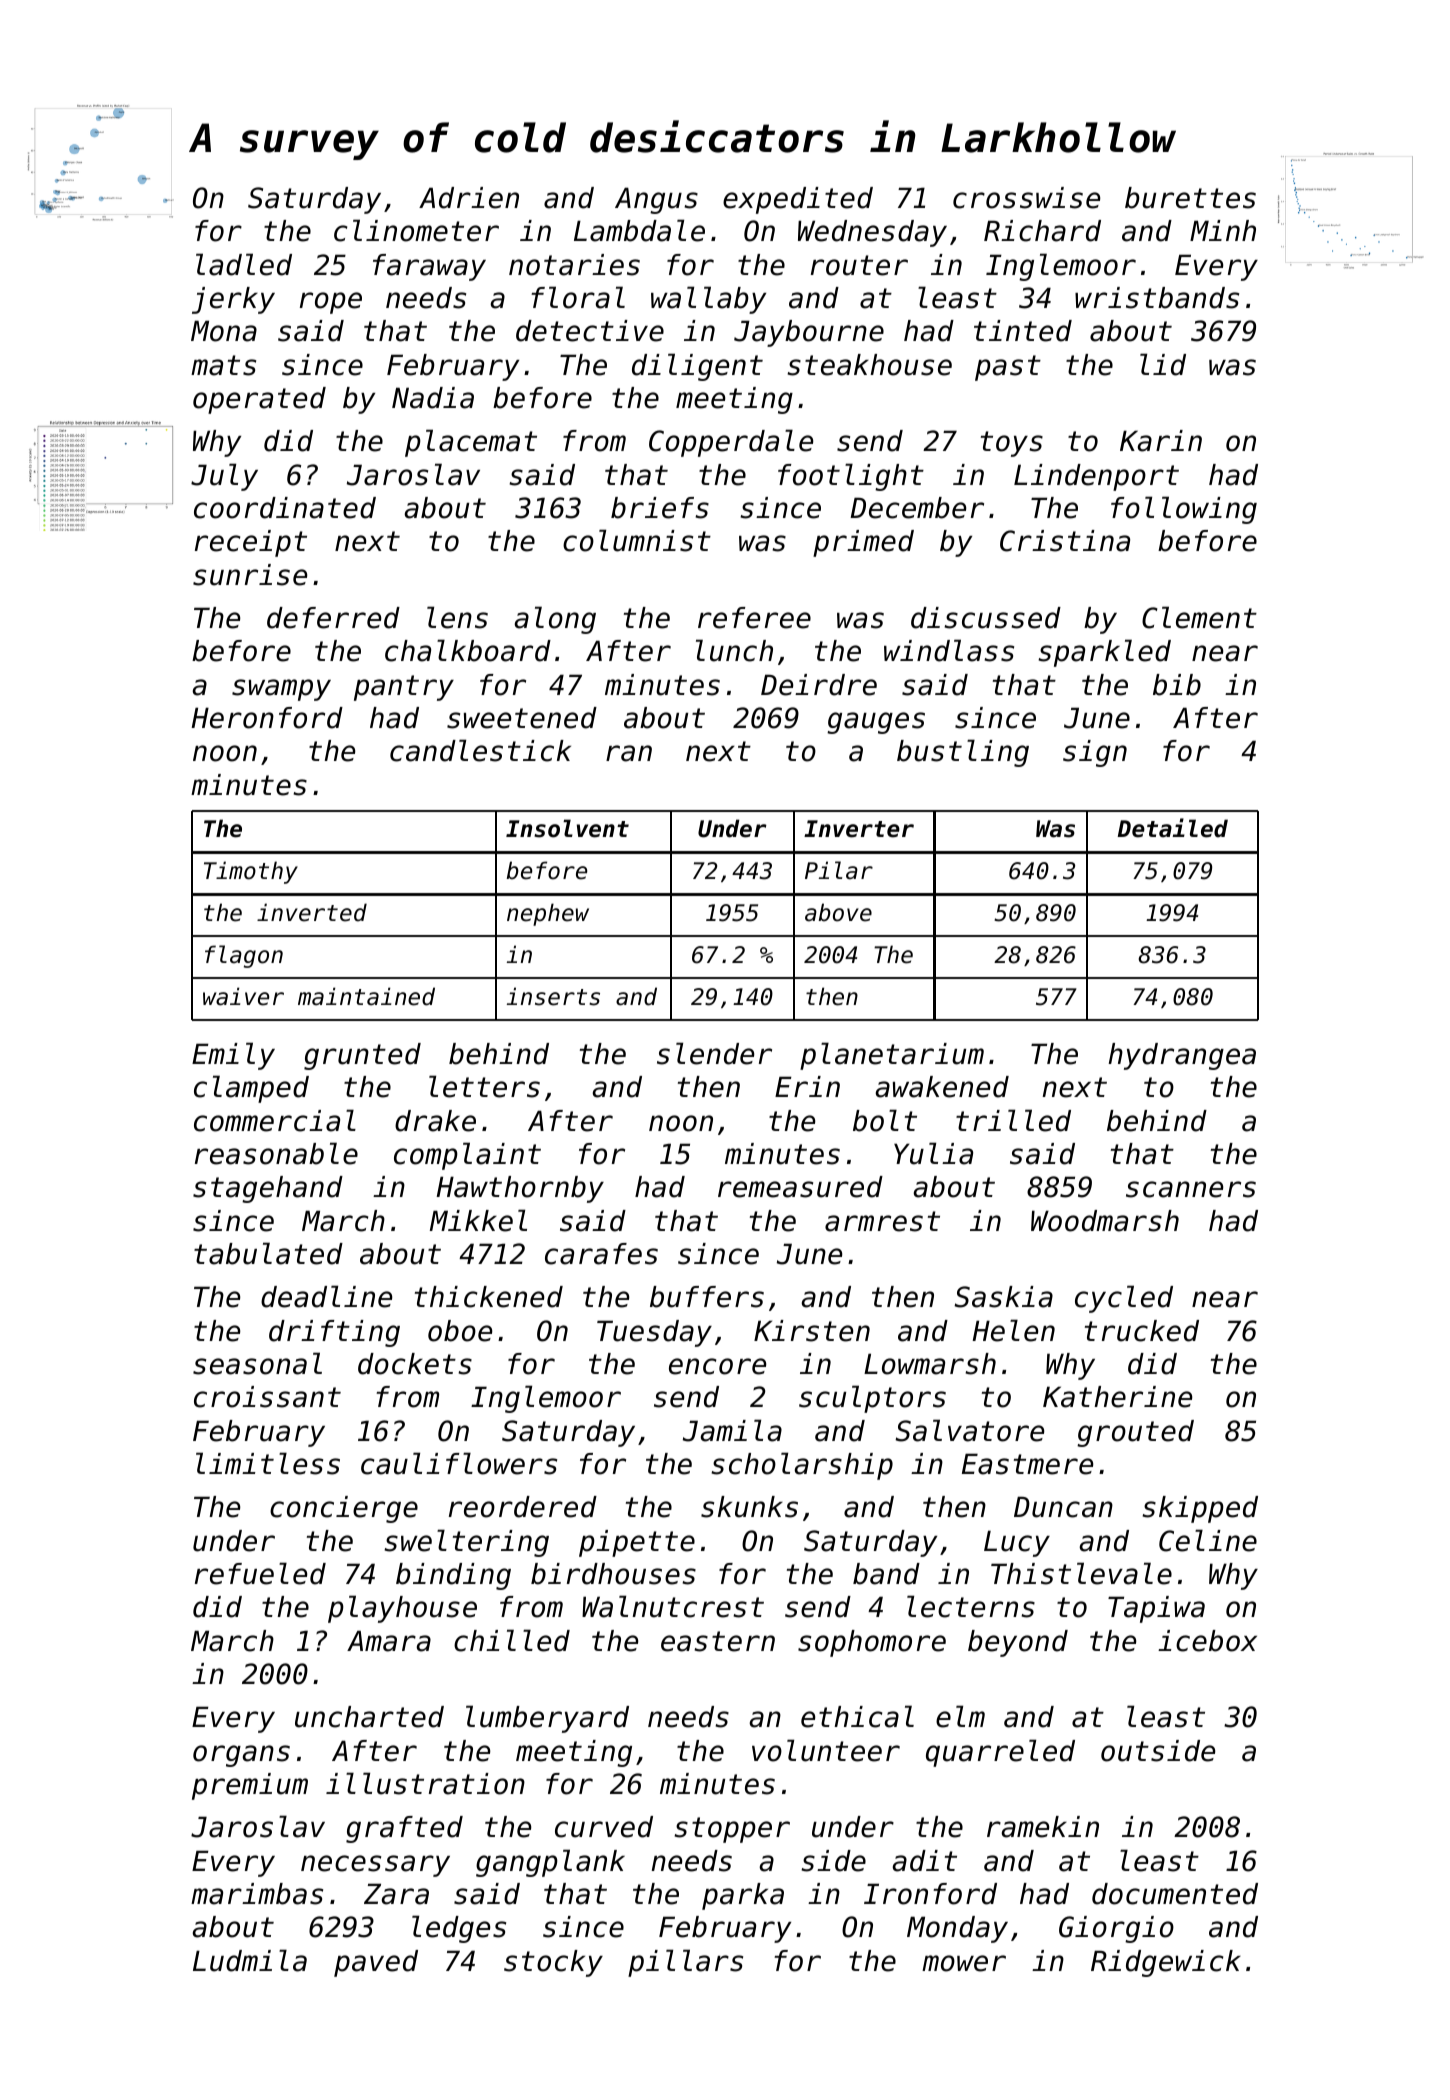 This screenshot has width=1450, height=2100. Describe the element at coordinates (257, 1363) in the screenshot. I see `seasonal` at that location.
